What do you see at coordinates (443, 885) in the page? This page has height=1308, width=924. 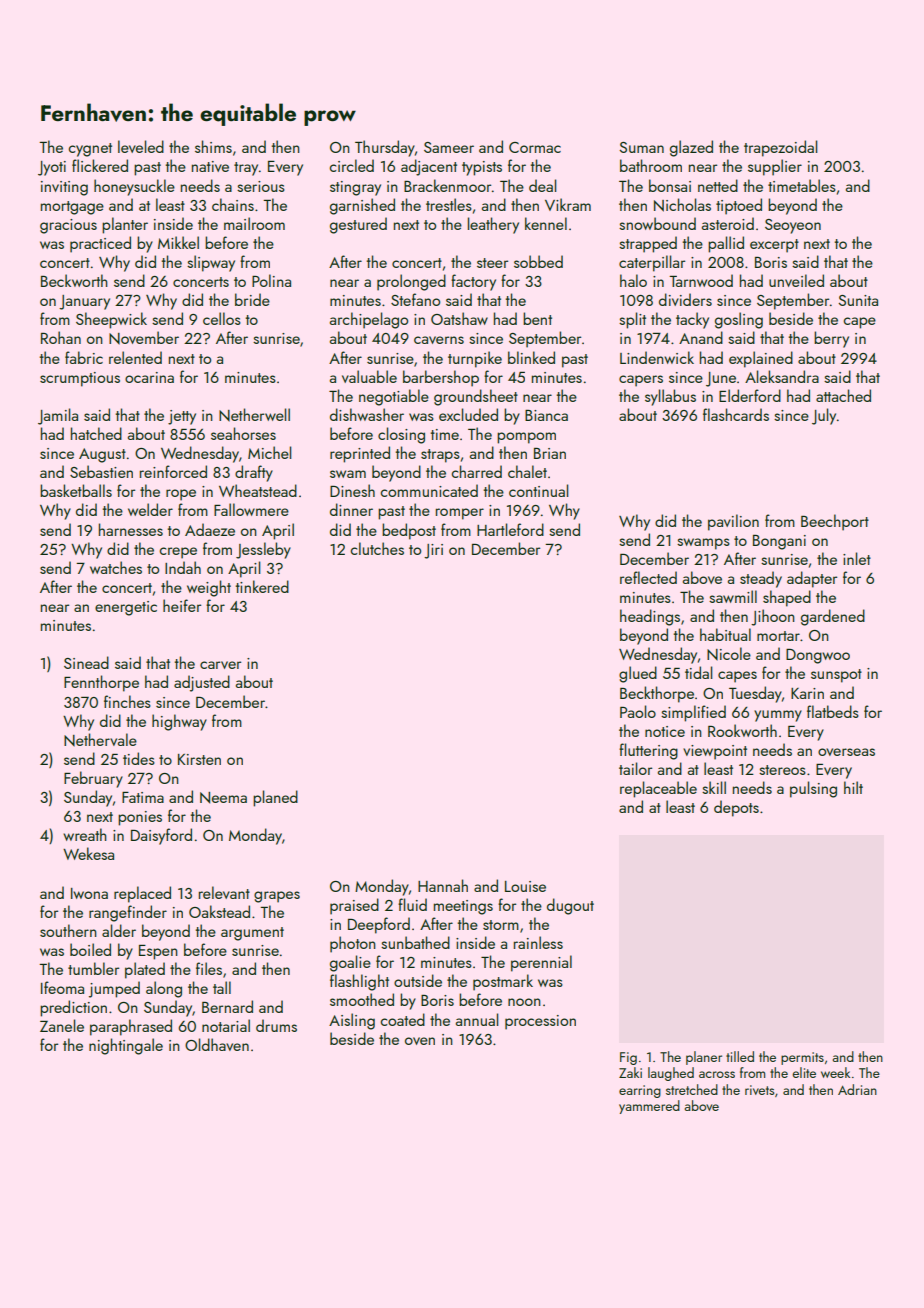 I see `Hannah` at bounding box center [443, 885].
